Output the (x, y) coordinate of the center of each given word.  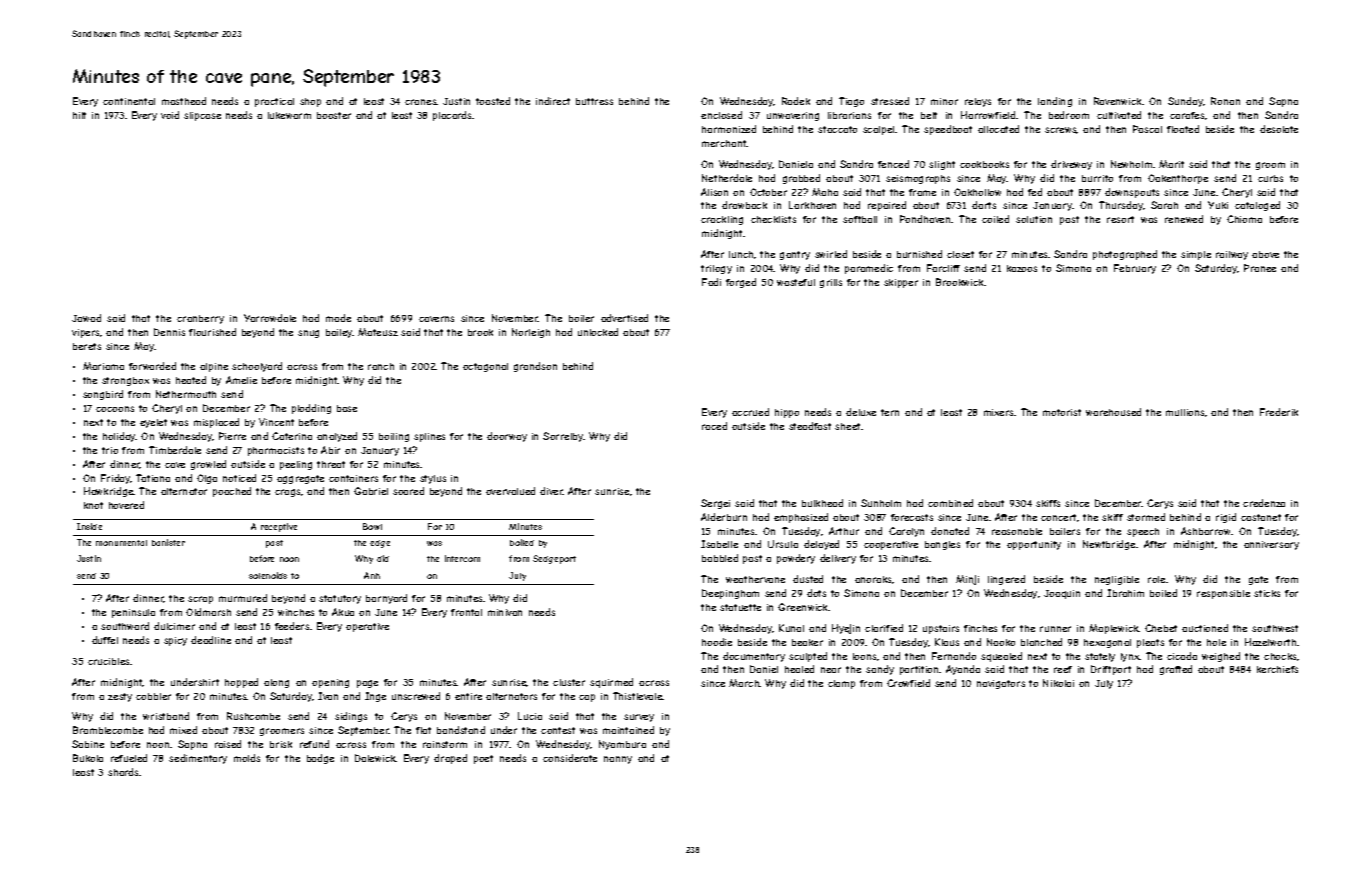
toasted (493, 101)
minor (944, 101)
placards (453, 116)
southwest (1275, 628)
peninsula (133, 613)
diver (551, 491)
